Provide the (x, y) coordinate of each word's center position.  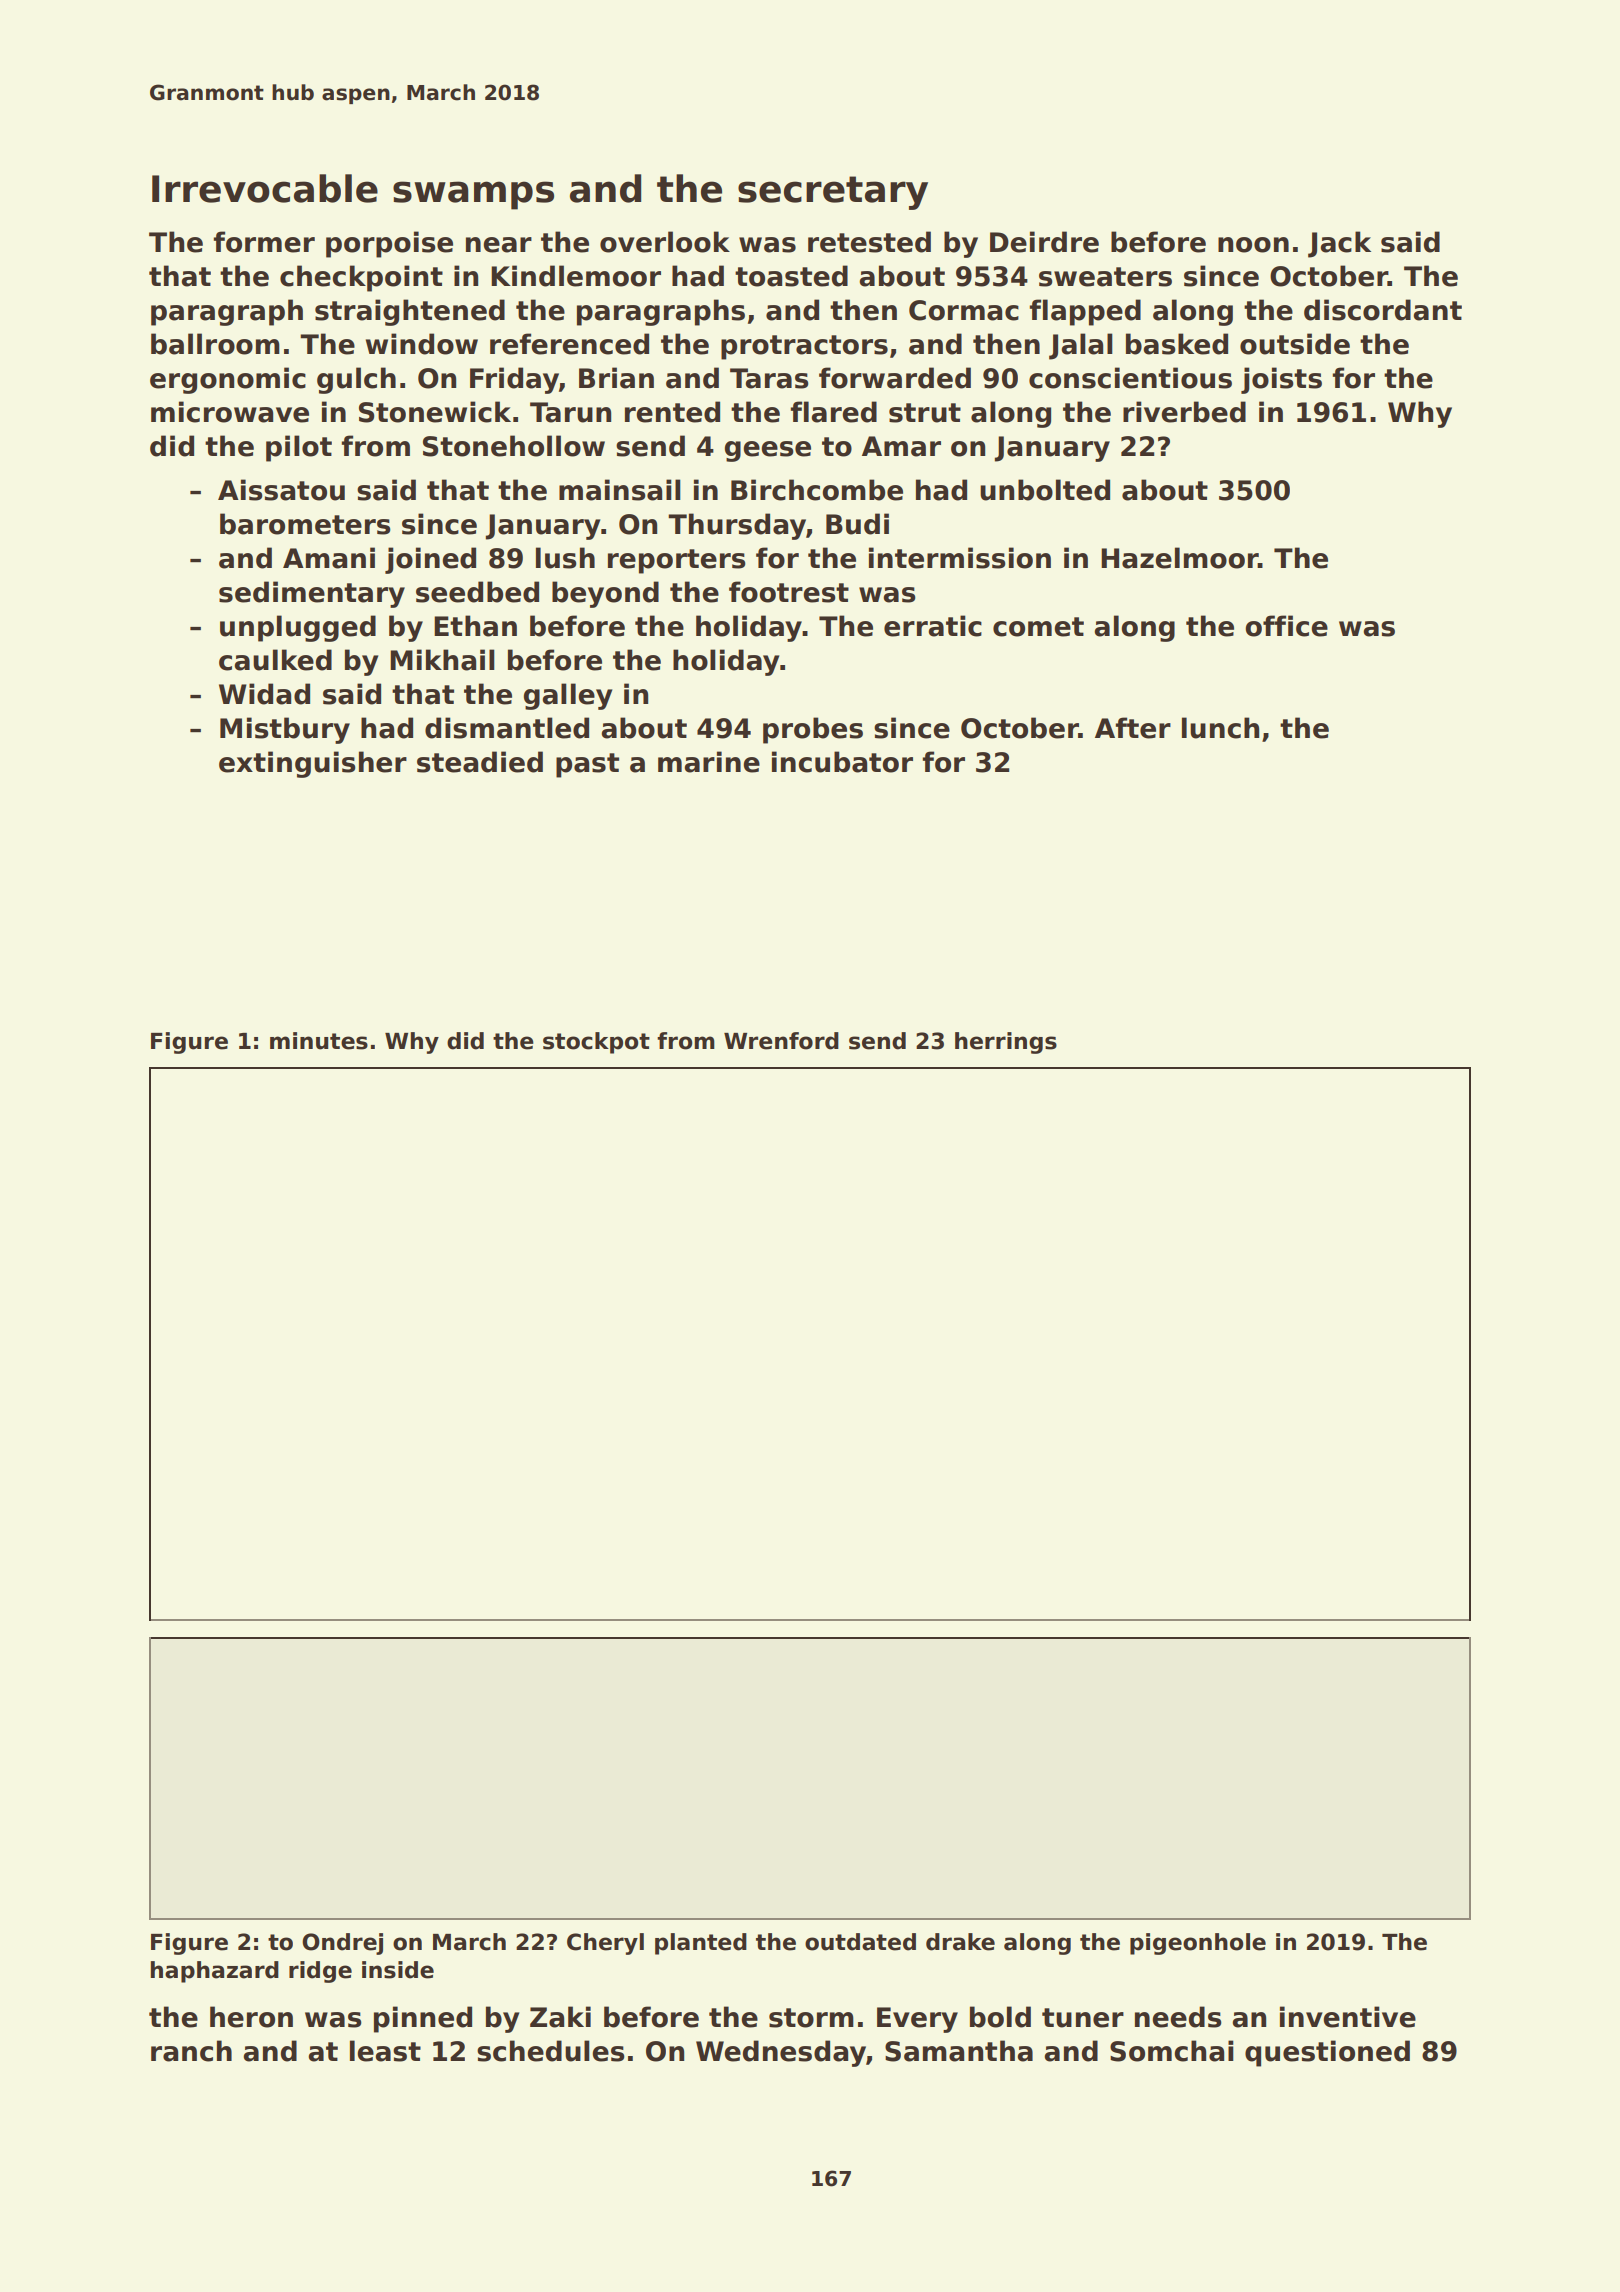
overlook (665, 242)
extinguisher (313, 764)
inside (398, 1970)
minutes (319, 1041)
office (1286, 626)
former (264, 242)
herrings (1006, 1043)
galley (568, 696)
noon (1253, 245)
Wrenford (781, 1041)
